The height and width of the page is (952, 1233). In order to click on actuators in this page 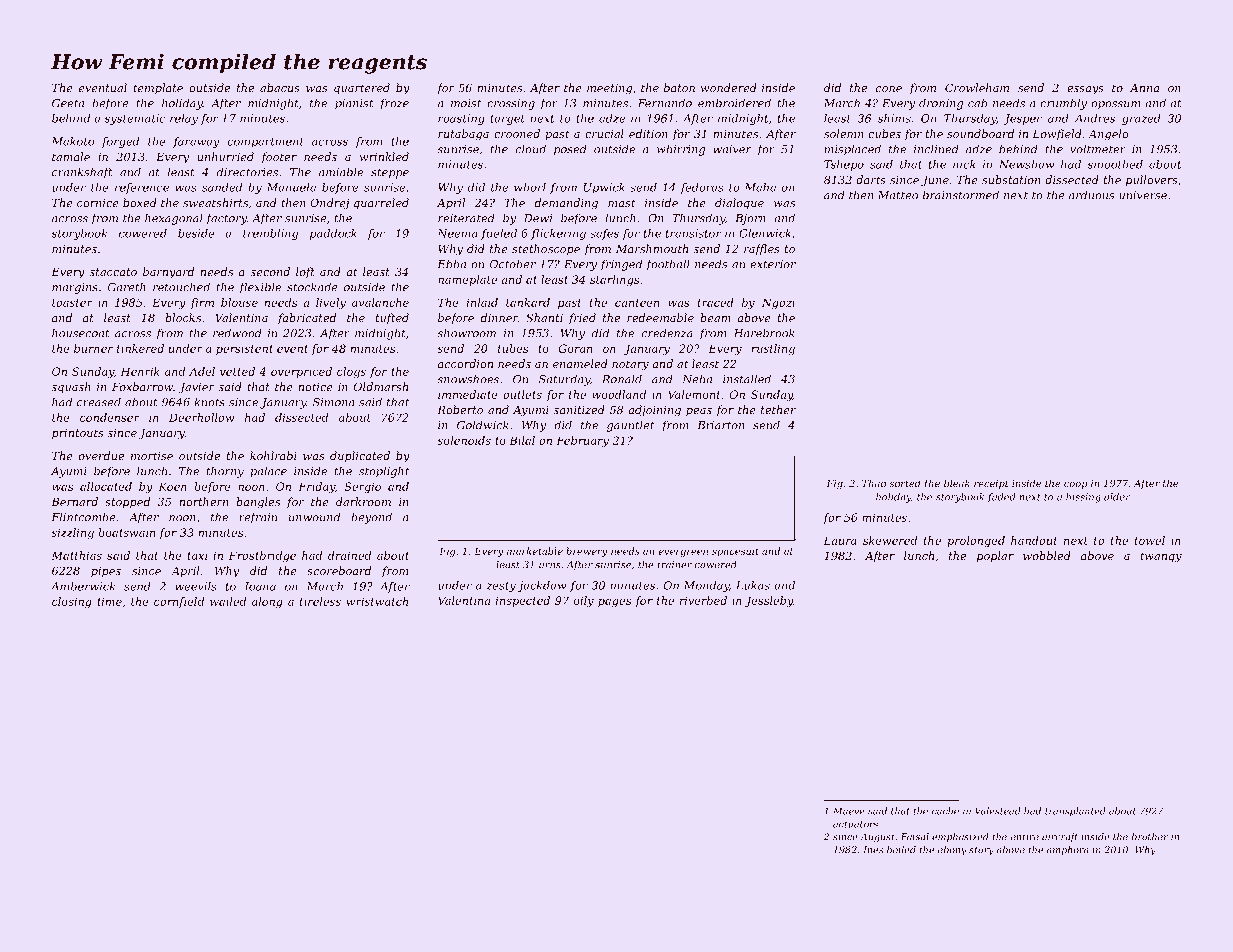, I will do `click(855, 824)`.
